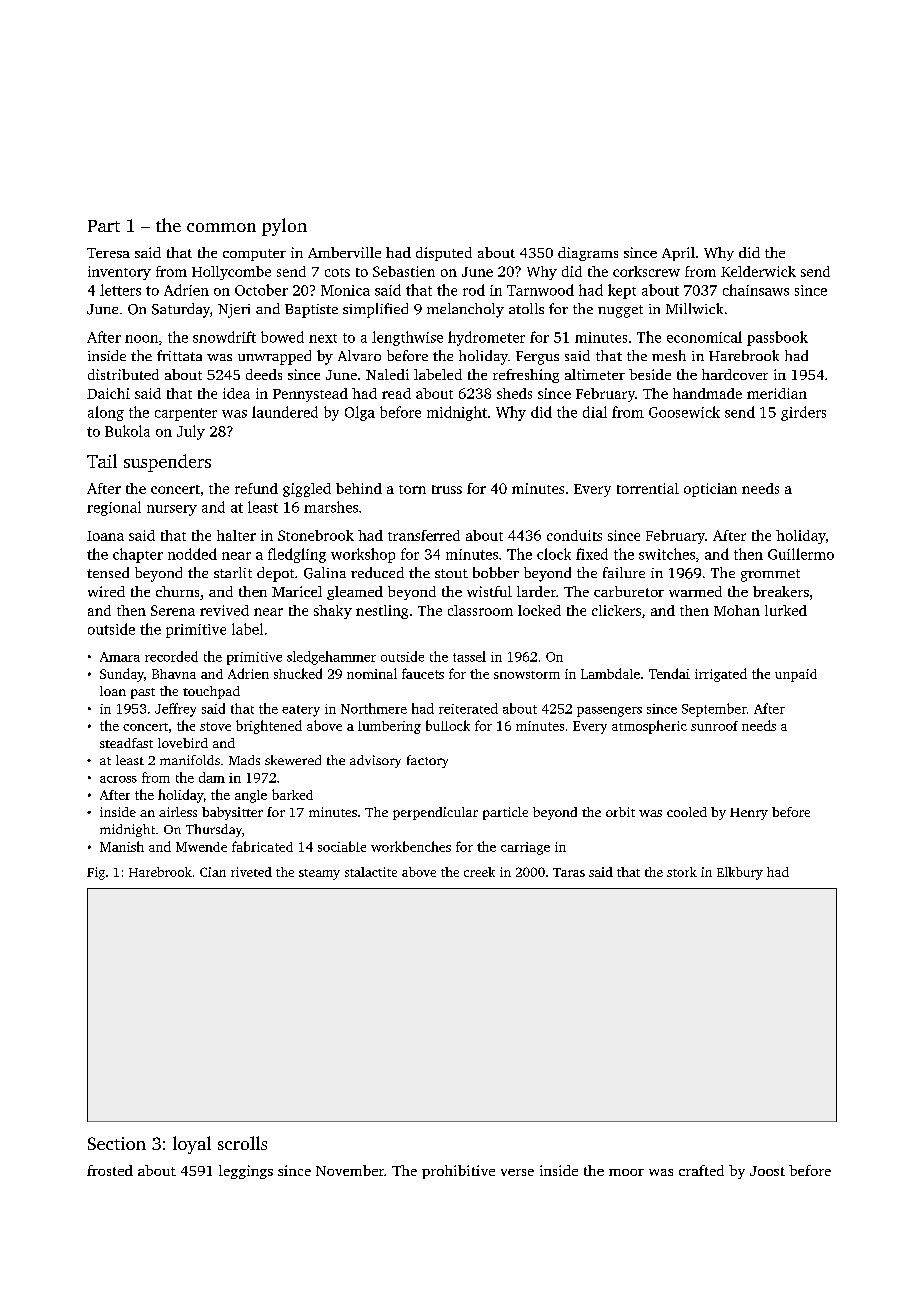 The image size is (924, 1308). What do you see at coordinates (377, 572) in the screenshot?
I see `reduced` at bounding box center [377, 572].
